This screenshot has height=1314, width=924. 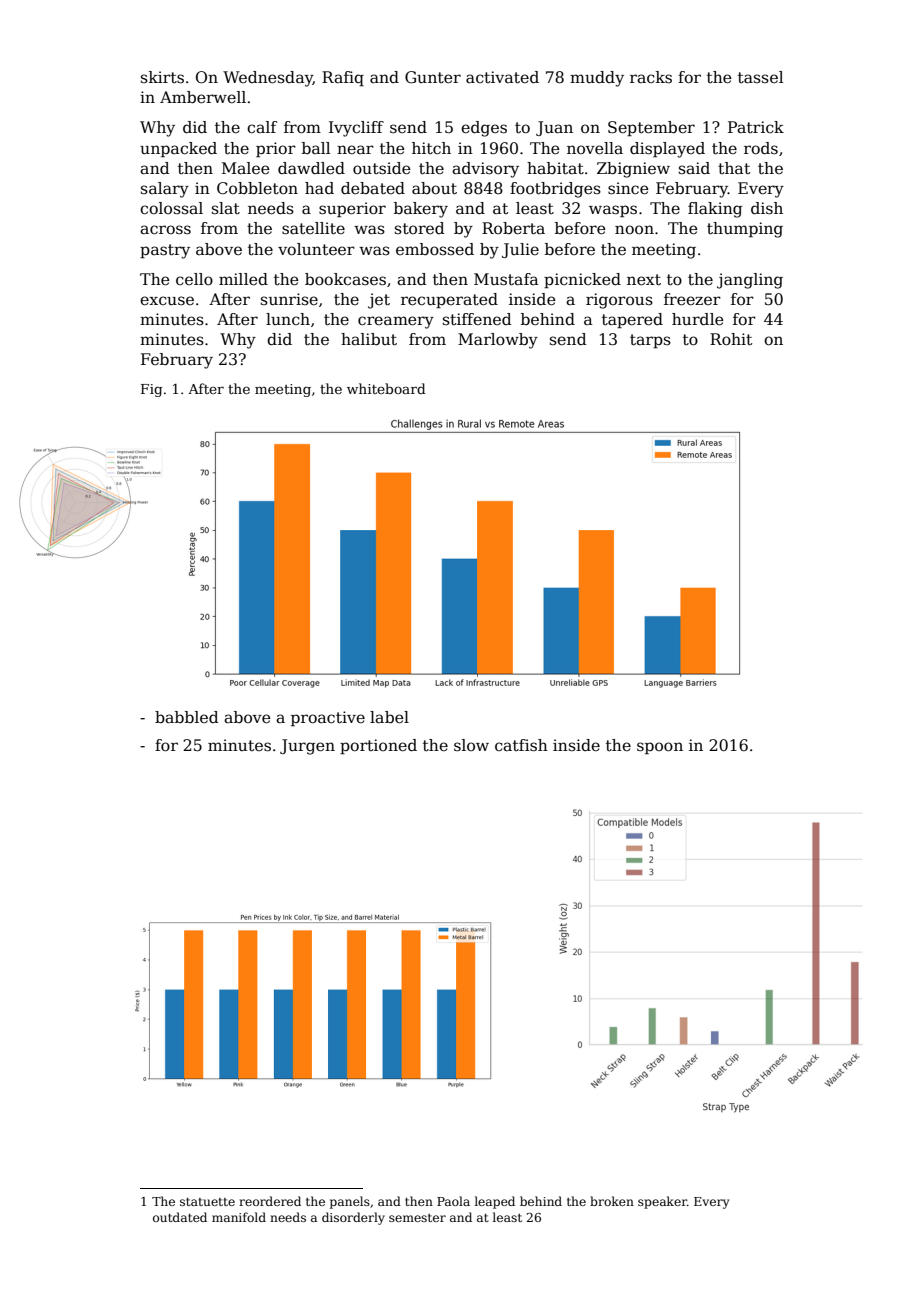 What do you see at coordinates (165, 190) in the screenshot?
I see `salary` at bounding box center [165, 190].
